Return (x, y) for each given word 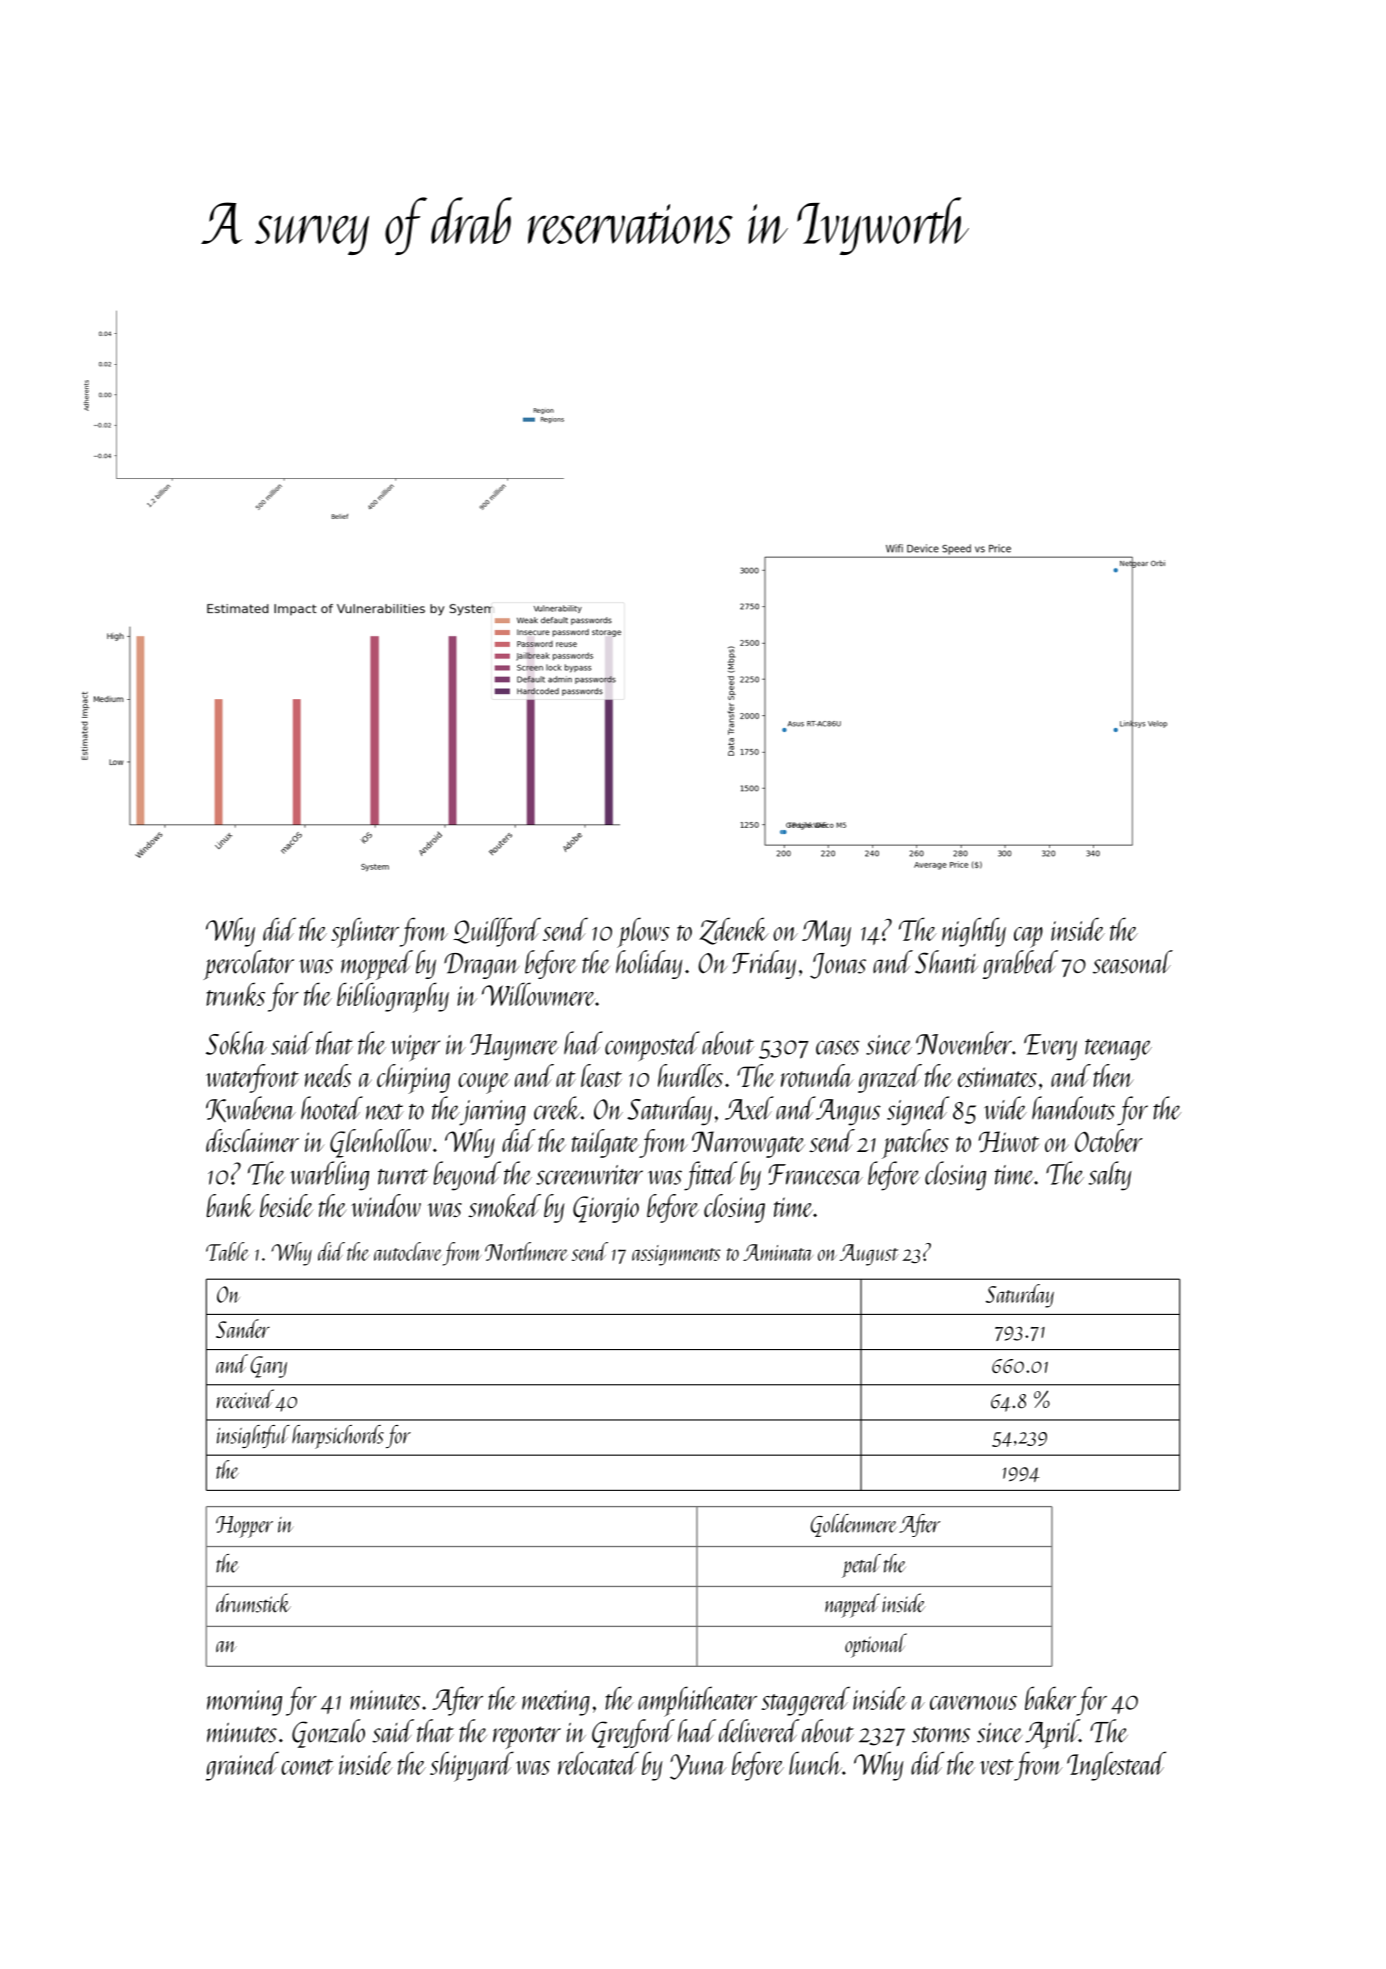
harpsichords (338, 1437)
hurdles (690, 1075)
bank (230, 1205)
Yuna (698, 1767)
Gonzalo (328, 1733)
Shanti (946, 962)
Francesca (816, 1174)
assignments (676, 1255)
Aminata (778, 1252)
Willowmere (538, 994)
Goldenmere (854, 1525)
